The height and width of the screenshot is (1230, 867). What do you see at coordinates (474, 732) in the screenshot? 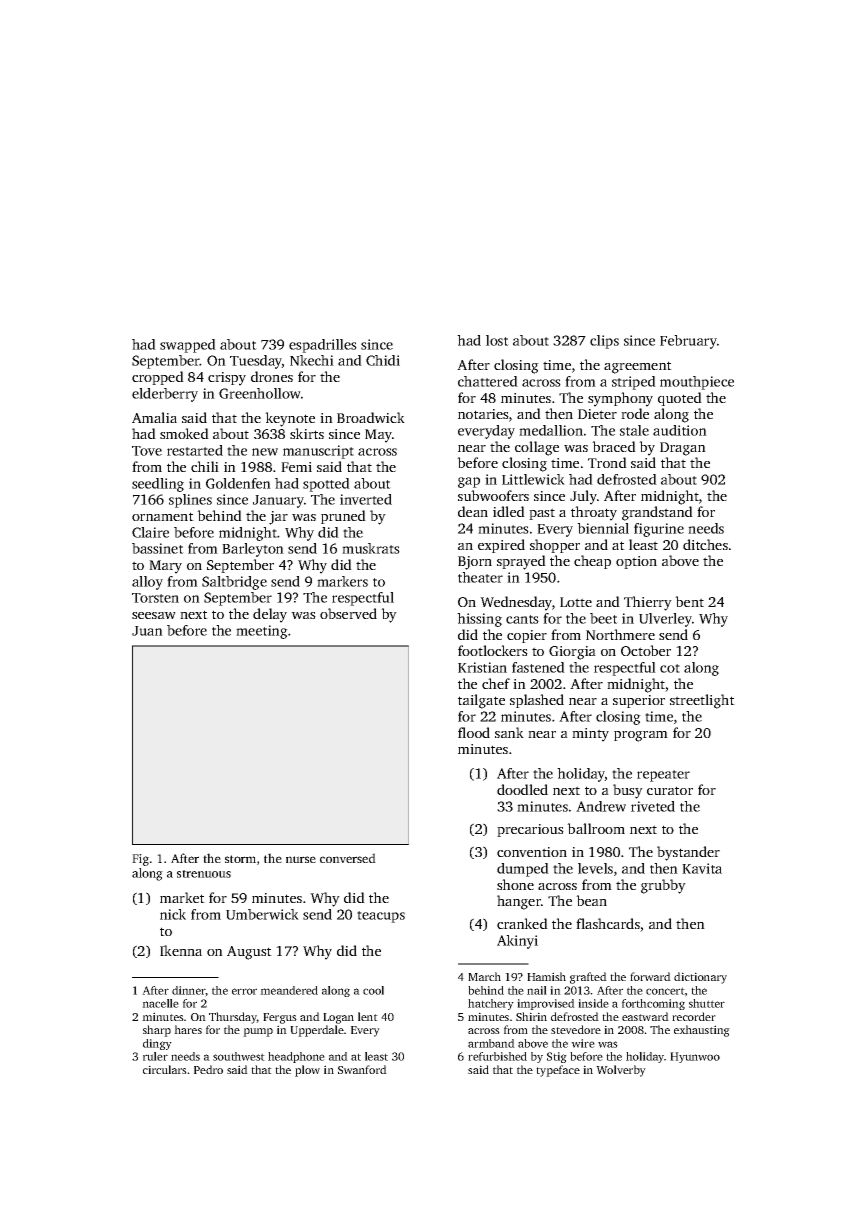
I see `flood` at bounding box center [474, 732].
